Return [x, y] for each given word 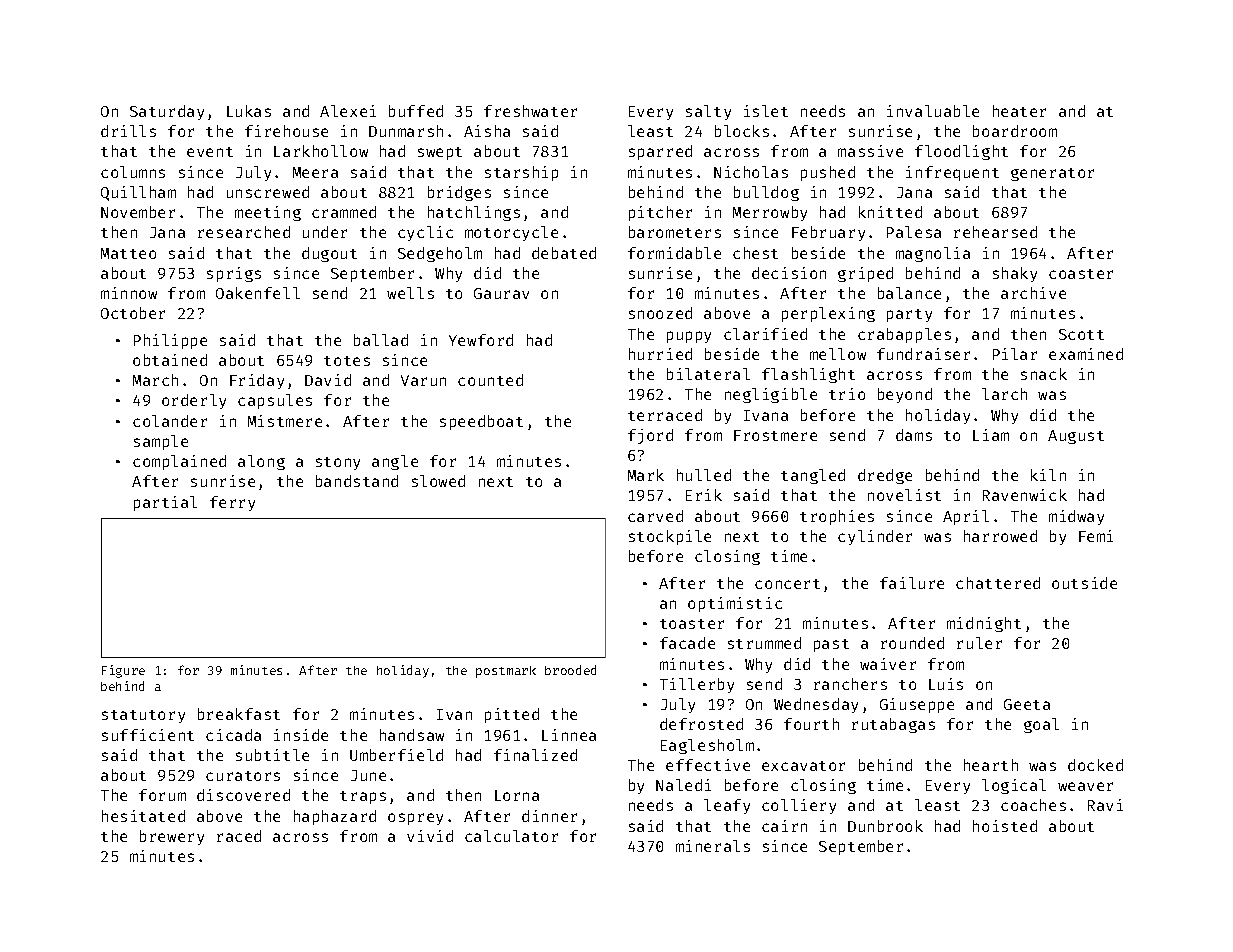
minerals [713, 846]
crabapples [904, 335]
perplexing [828, 314]
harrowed [1000, 536]
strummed [764, 643]
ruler [979, 643]
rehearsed [995, 232]
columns [133, 172]
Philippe [170, 341]
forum [162, 795]
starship [521, 173]
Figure [123, 671]
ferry [232, 503]
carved [655, 516]
